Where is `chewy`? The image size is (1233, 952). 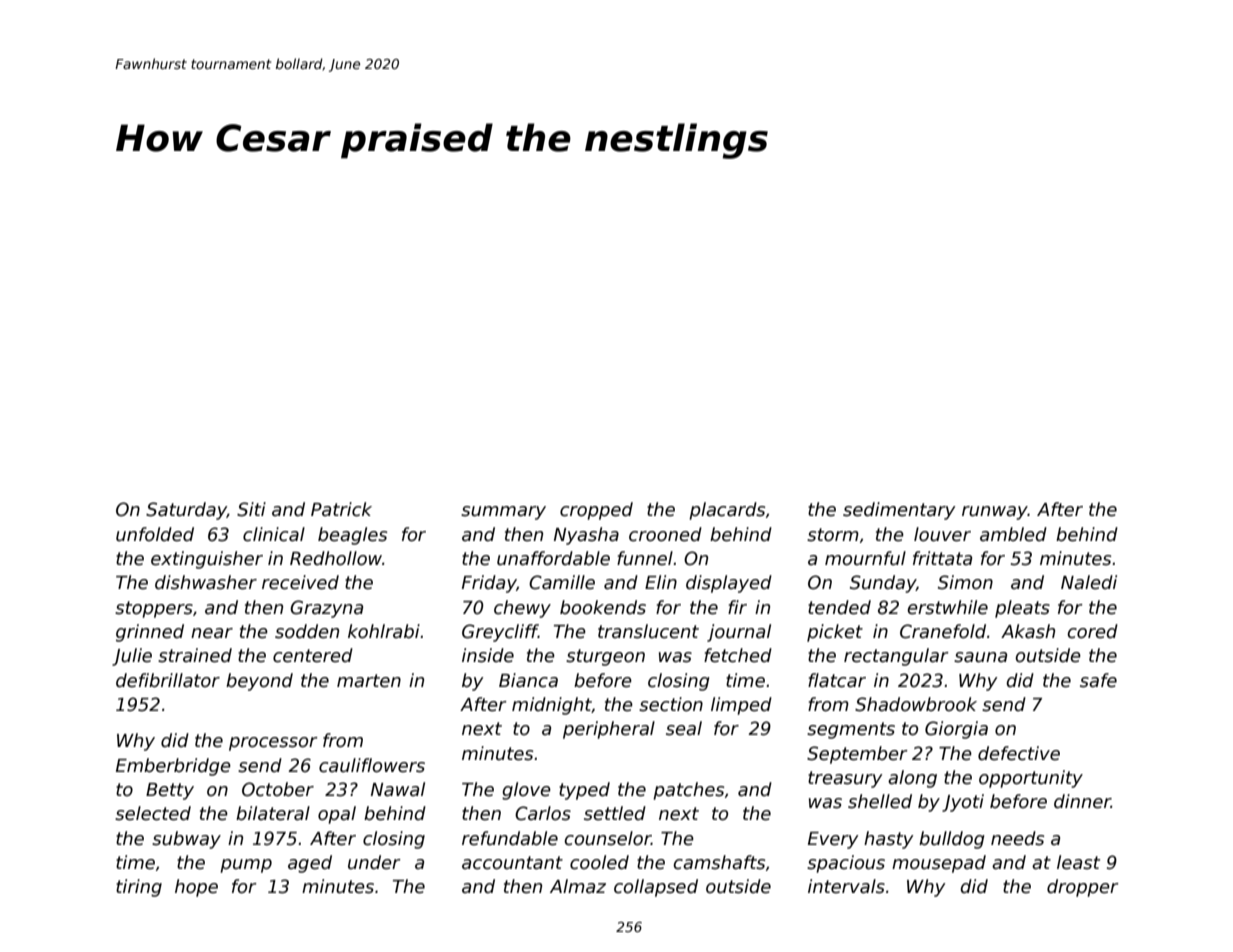 chewy is located at coordinates (522, 609).
